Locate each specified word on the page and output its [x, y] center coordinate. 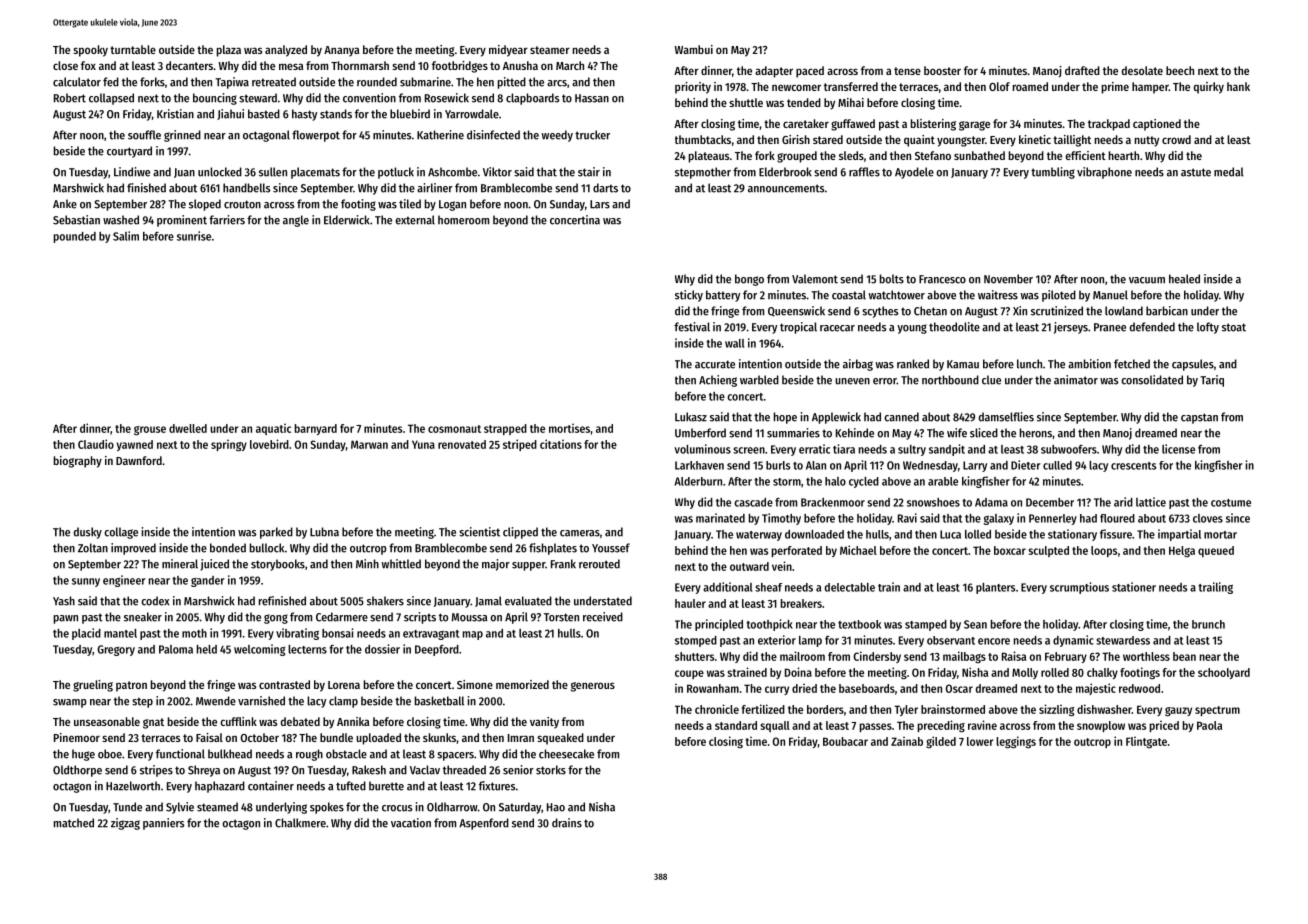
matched [74, 823]
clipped [520, 533]
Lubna [324, 532]
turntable [133, 49]
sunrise [194, 236]
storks [551, 770]
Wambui [694, 49]
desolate [1142, 70]
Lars [600, 204]
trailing [1215, 588]
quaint [919, 141]
